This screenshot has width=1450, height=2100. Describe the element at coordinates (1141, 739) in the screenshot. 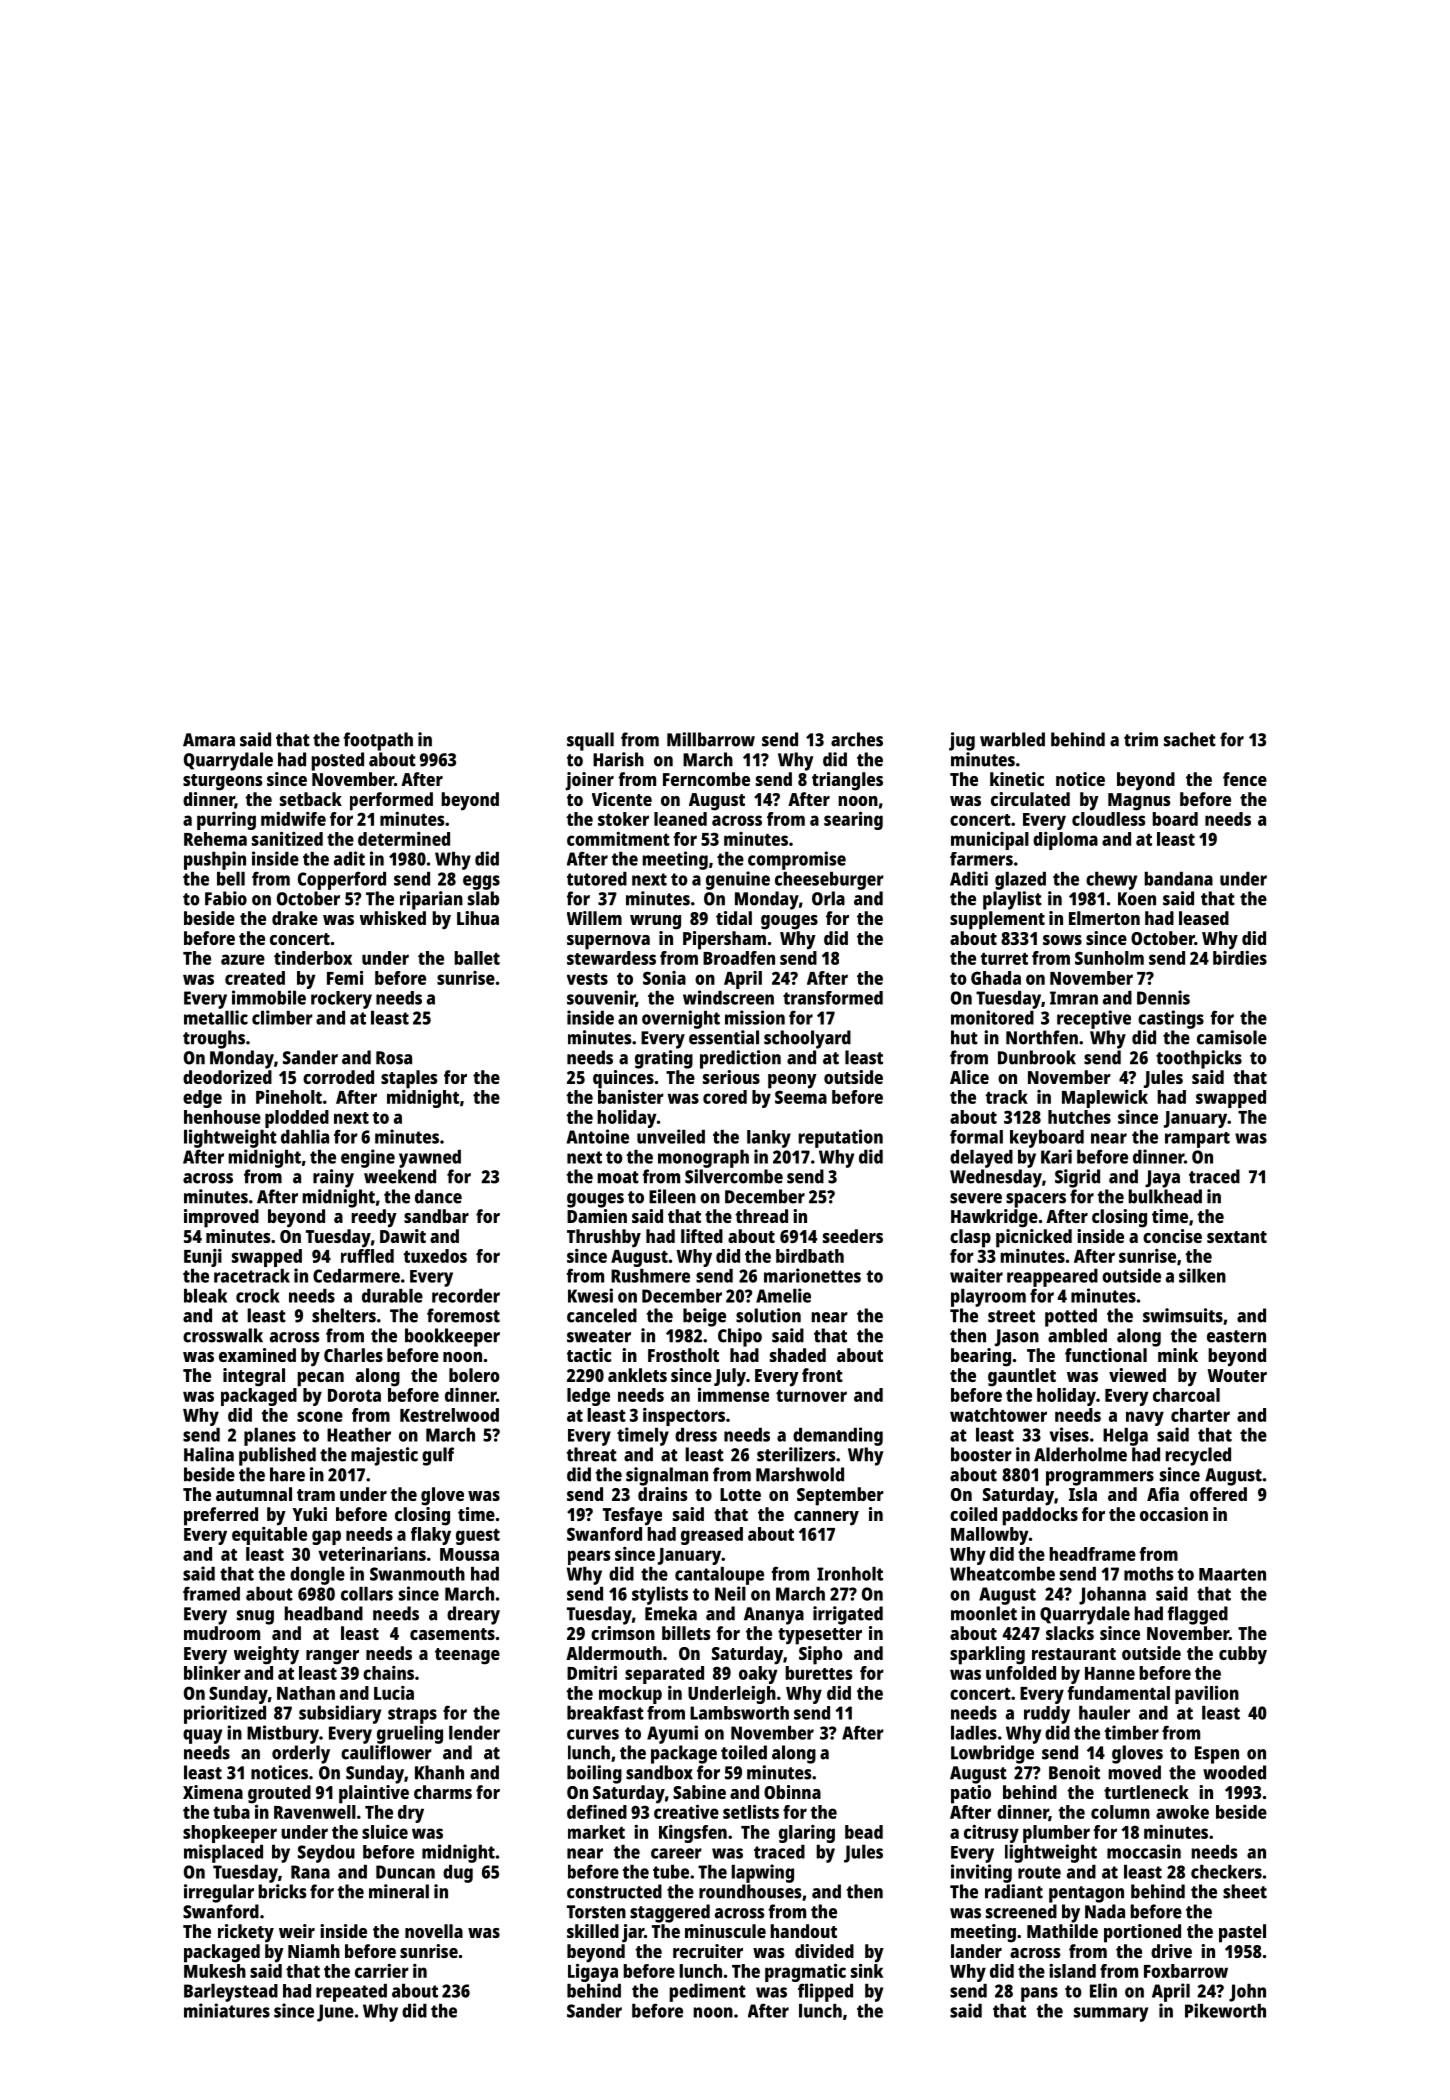

I see `trim` at that location.
